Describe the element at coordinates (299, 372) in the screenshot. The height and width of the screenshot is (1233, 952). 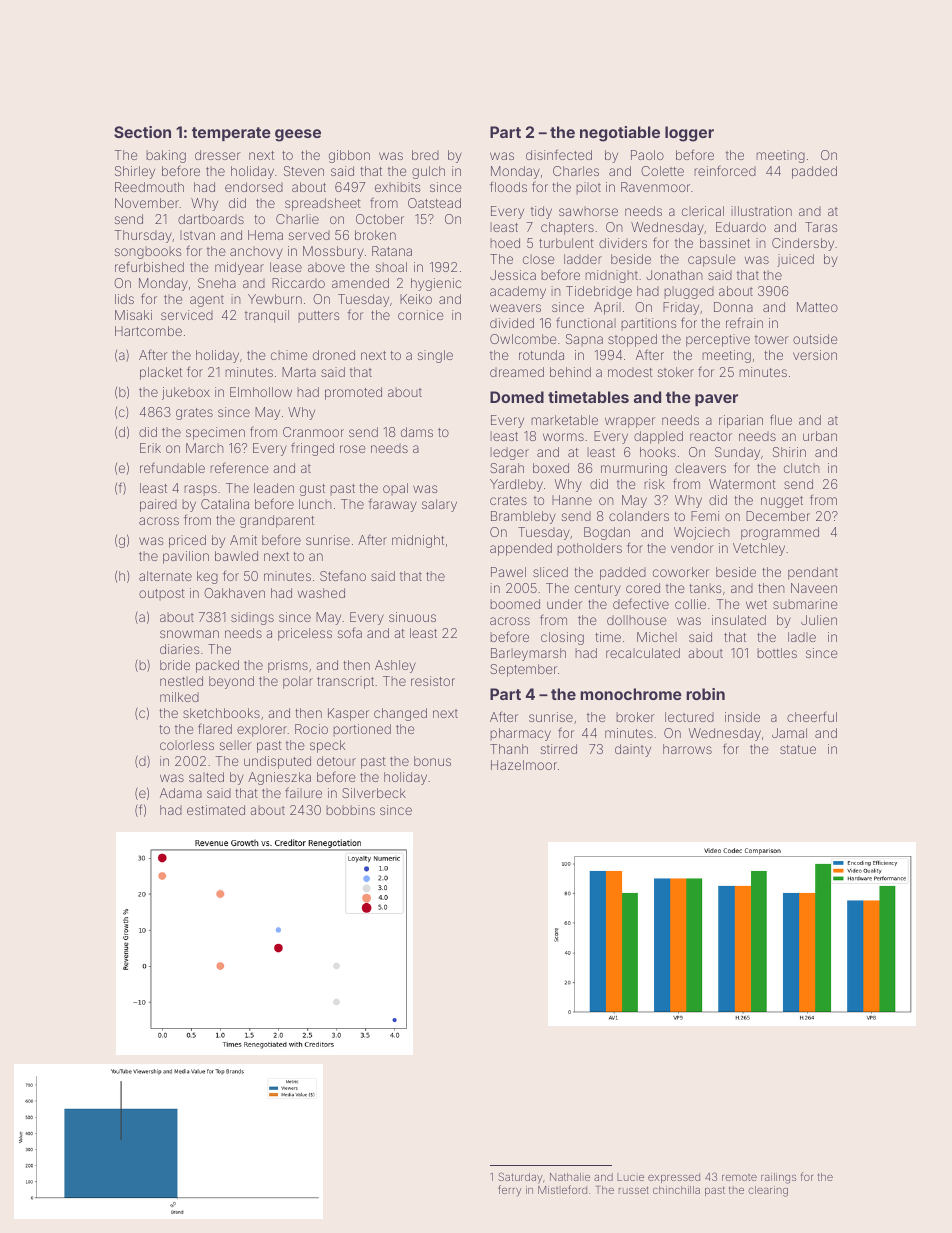
I see `Marta` at that location.
